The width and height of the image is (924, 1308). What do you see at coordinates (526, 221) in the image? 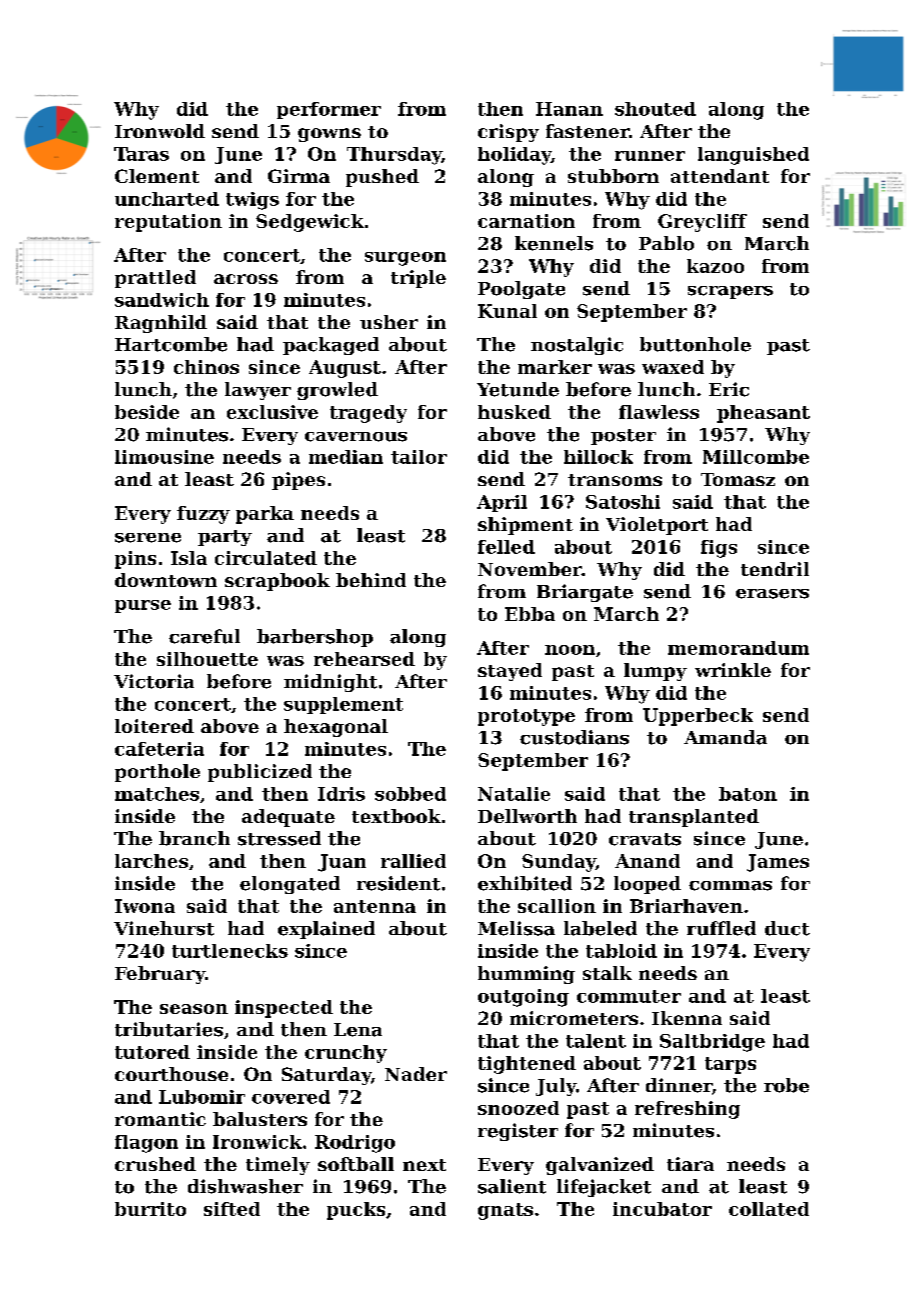
I see `carnation` at bounding box center [526, 221].
